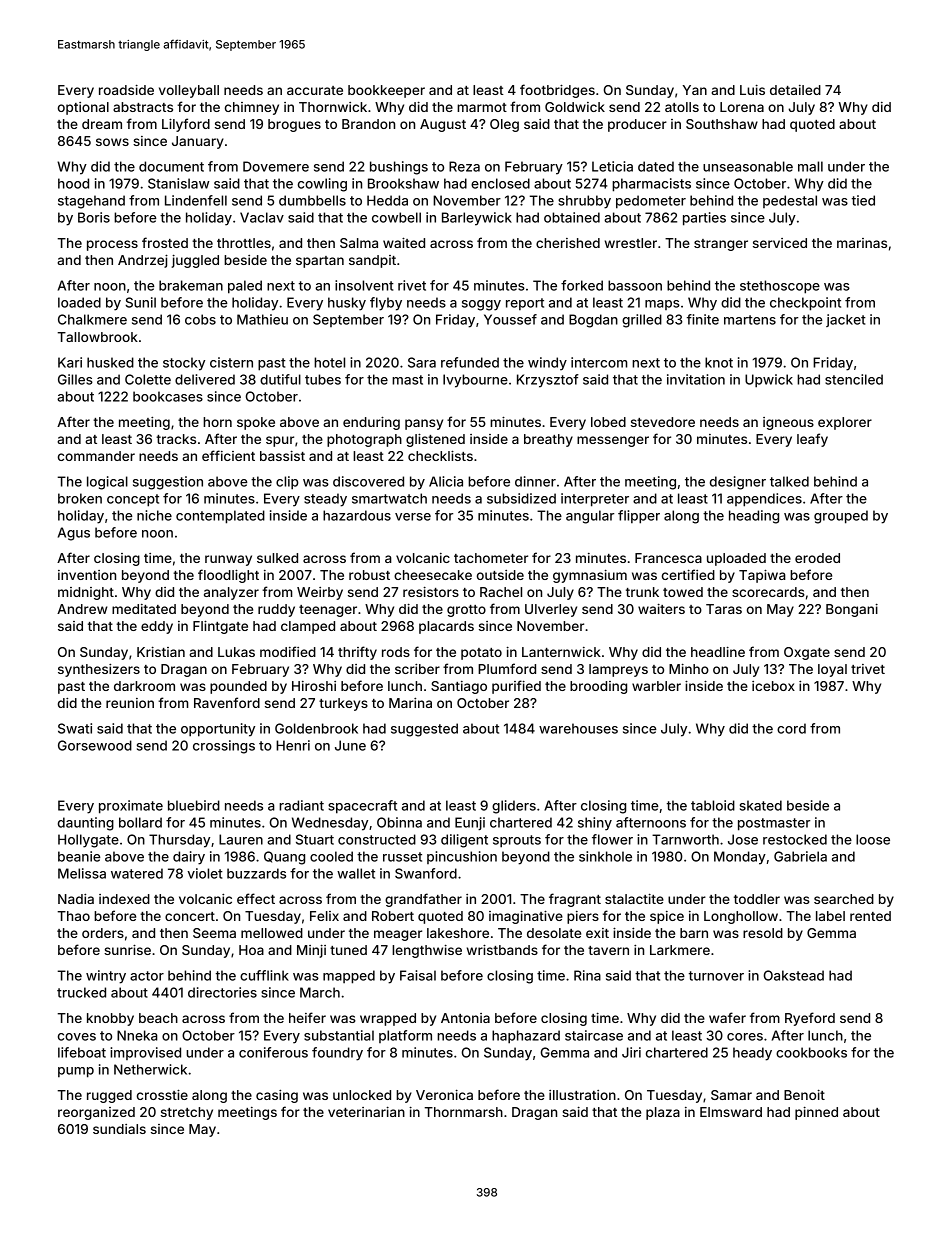 The width and height of the page is (952, 1233). I want to click on parties, so click(704, 219).
